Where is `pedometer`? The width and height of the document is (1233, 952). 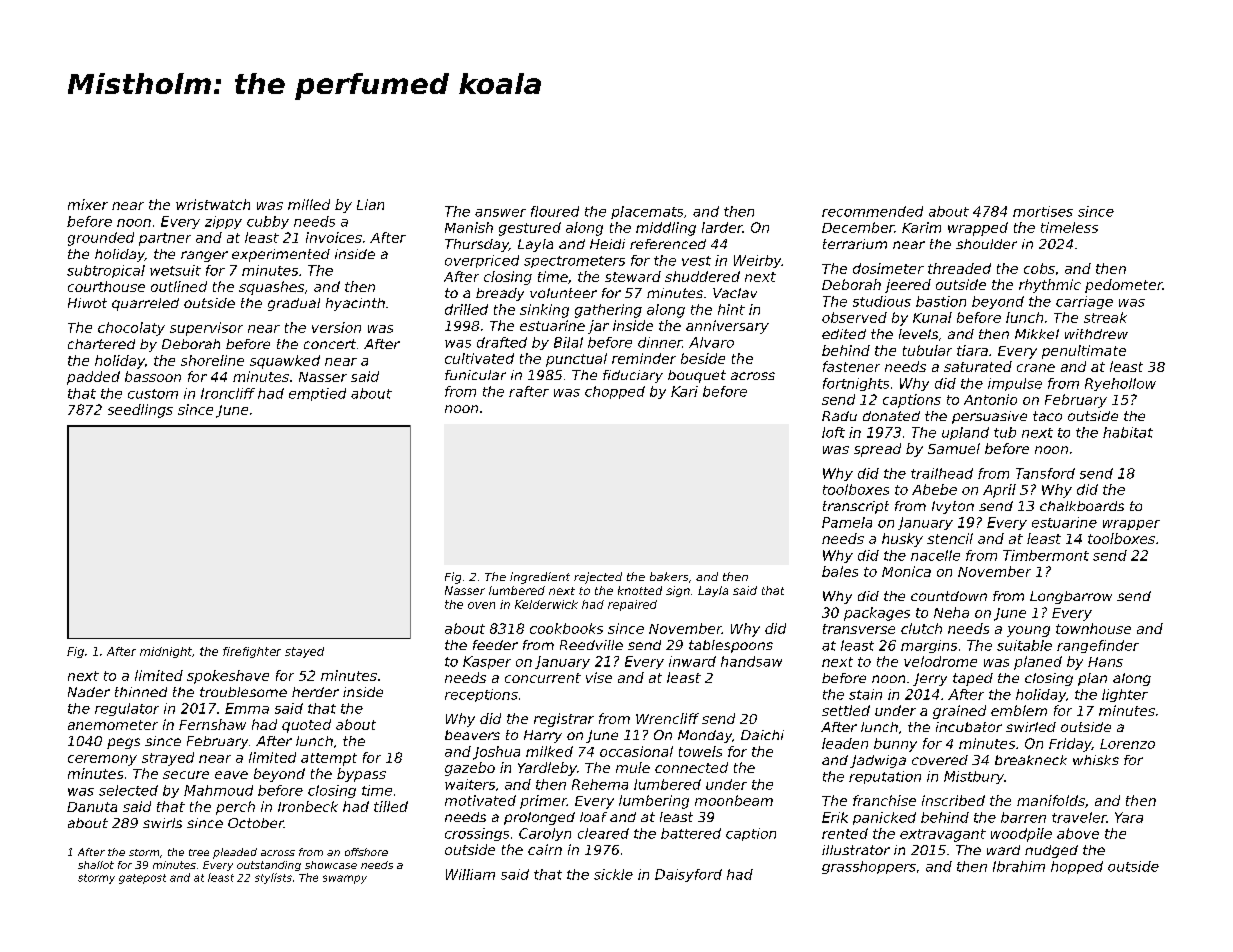
pedometer is located at coordinates (1124, 286).
